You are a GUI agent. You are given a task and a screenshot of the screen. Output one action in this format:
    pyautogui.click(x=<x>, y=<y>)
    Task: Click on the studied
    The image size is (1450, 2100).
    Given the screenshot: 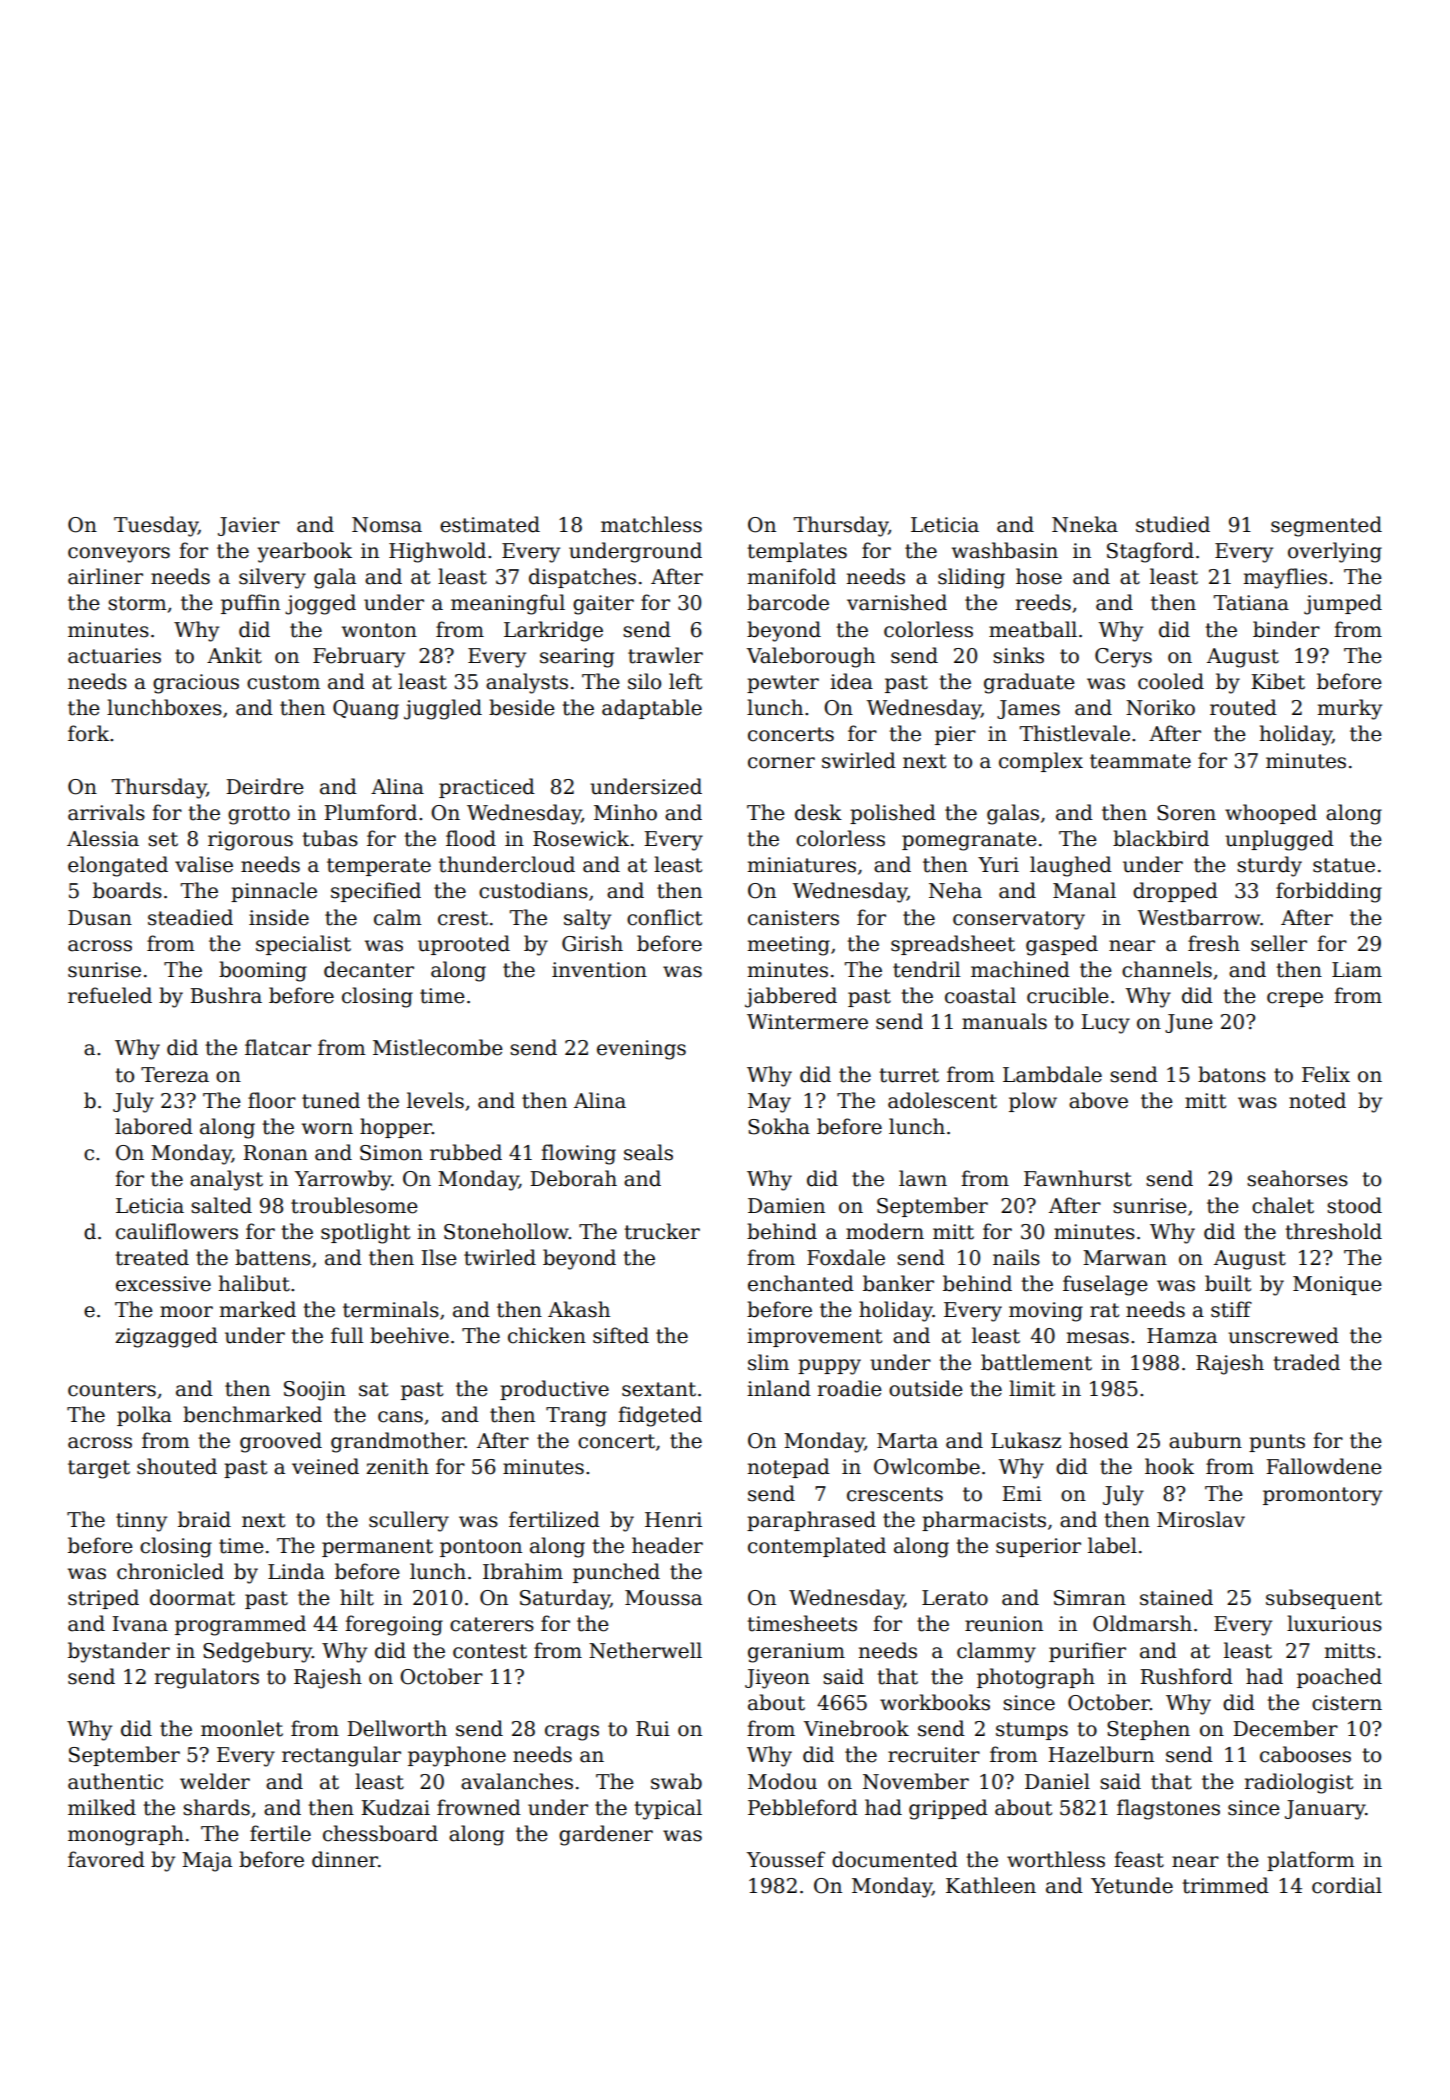 What is the action you would take?
    pyautogui.click(x=1173, y=524)
